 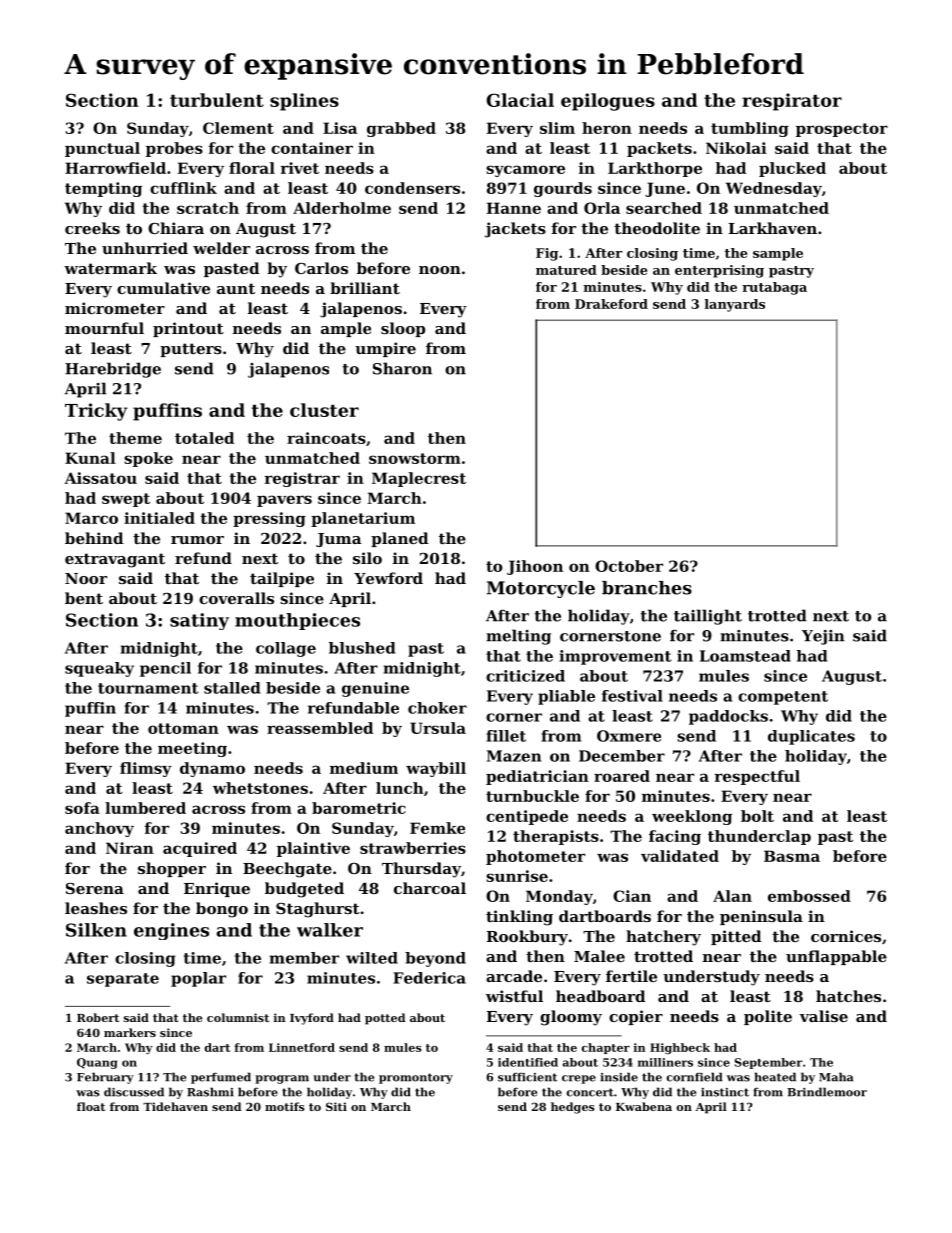 What do you see at coordinates (192, 749) in the screenshot?
I see `meeting` at bounding box center [192, 749].
